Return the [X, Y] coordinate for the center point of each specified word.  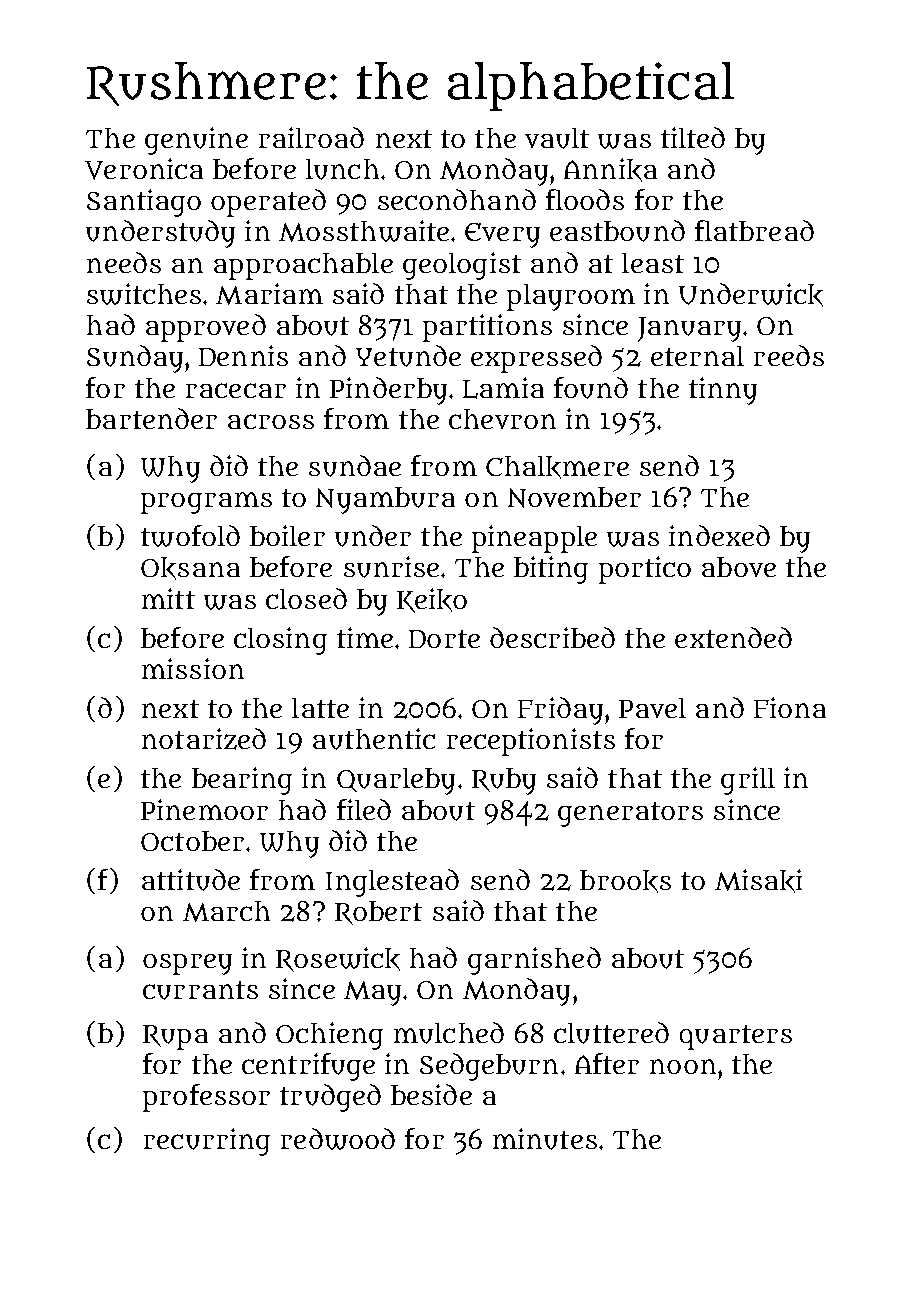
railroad [311, 137]
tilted [693, 137]
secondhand [457, 199]
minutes [545, 1139]
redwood [338, 1139]
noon [683, 1066]
